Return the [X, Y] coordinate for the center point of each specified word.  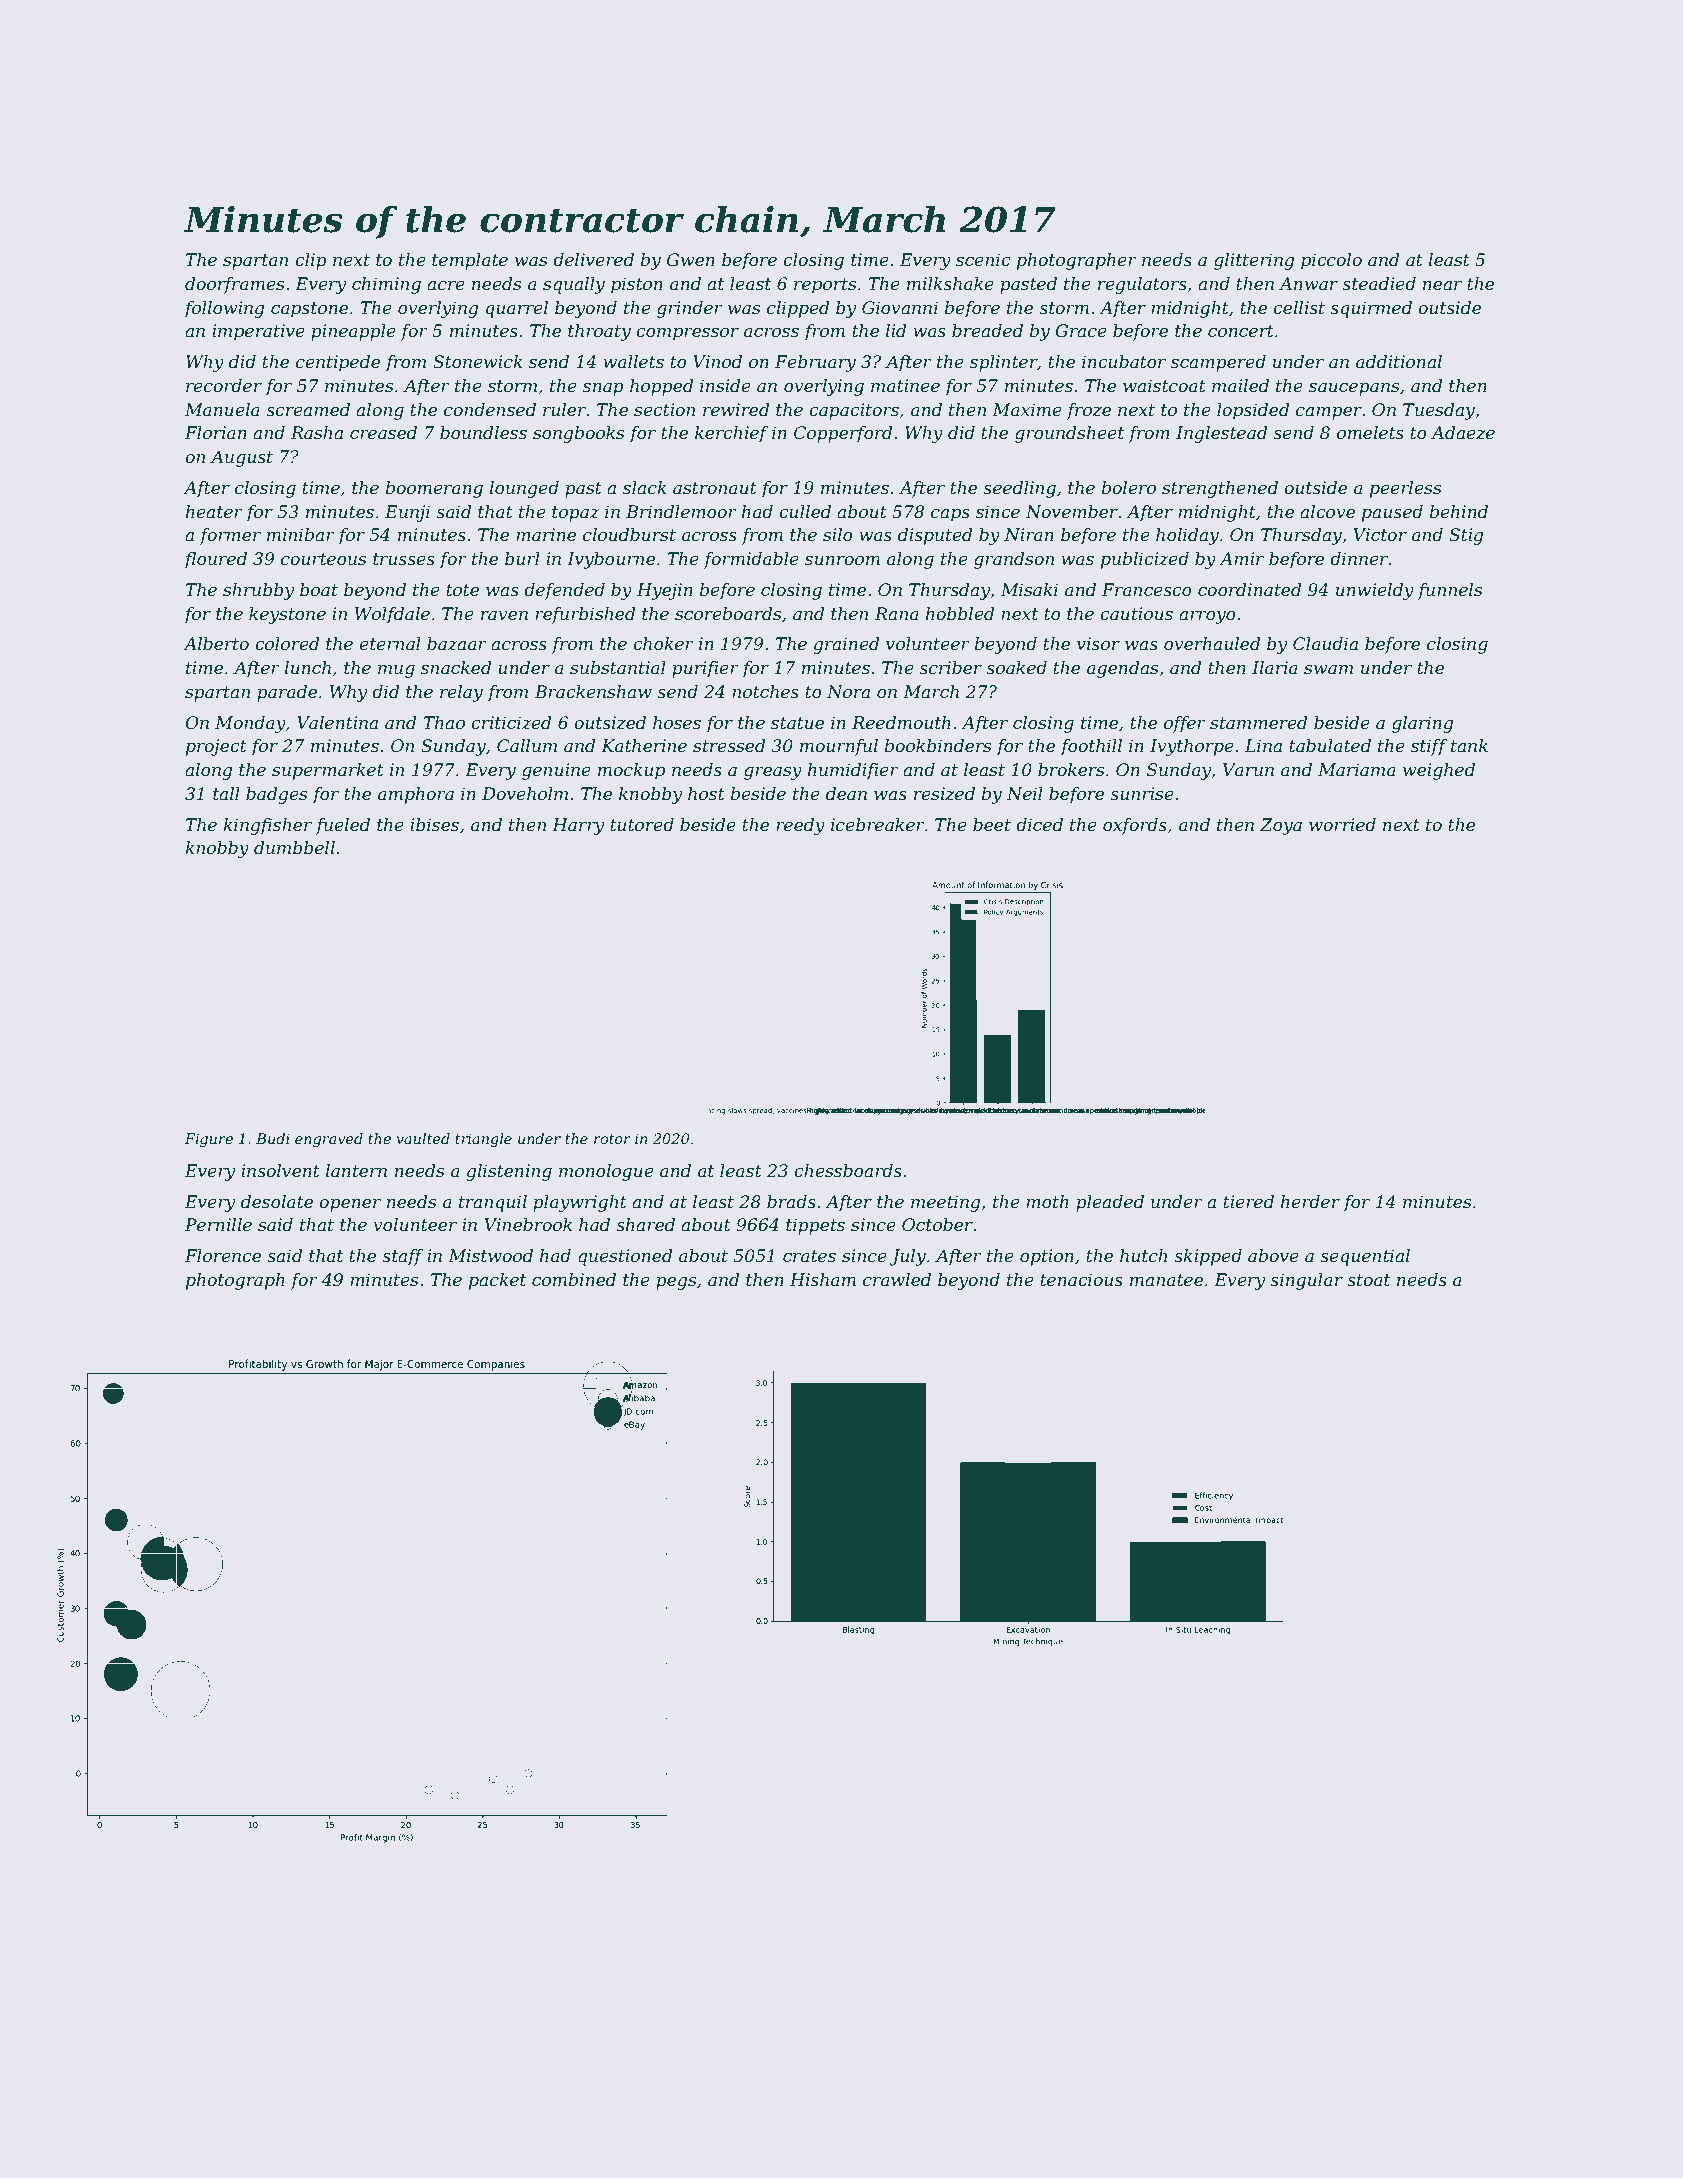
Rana [897, 613]
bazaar [457, 644]
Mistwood [490, 1256]
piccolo [1331, 261]
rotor [612, 1139]
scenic [983, 260]
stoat [1369, 1280]
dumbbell [294, 848]
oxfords [1135, 826]
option [1047, 1257]
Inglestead [1222, 434]
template [470, 261]
